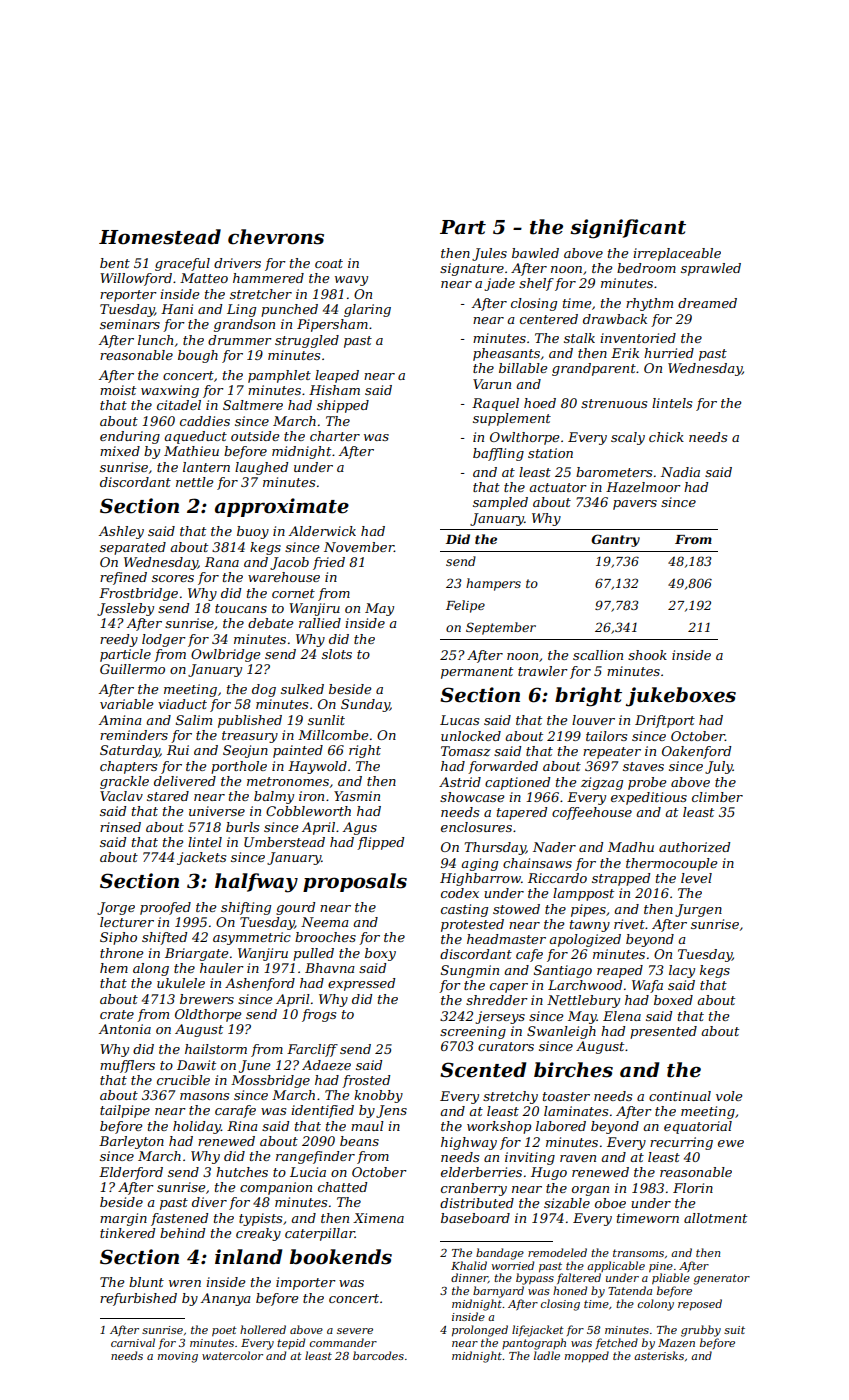 The width and height of the image is (849, 1400). I want to click on inland, so click(248, 1257).
